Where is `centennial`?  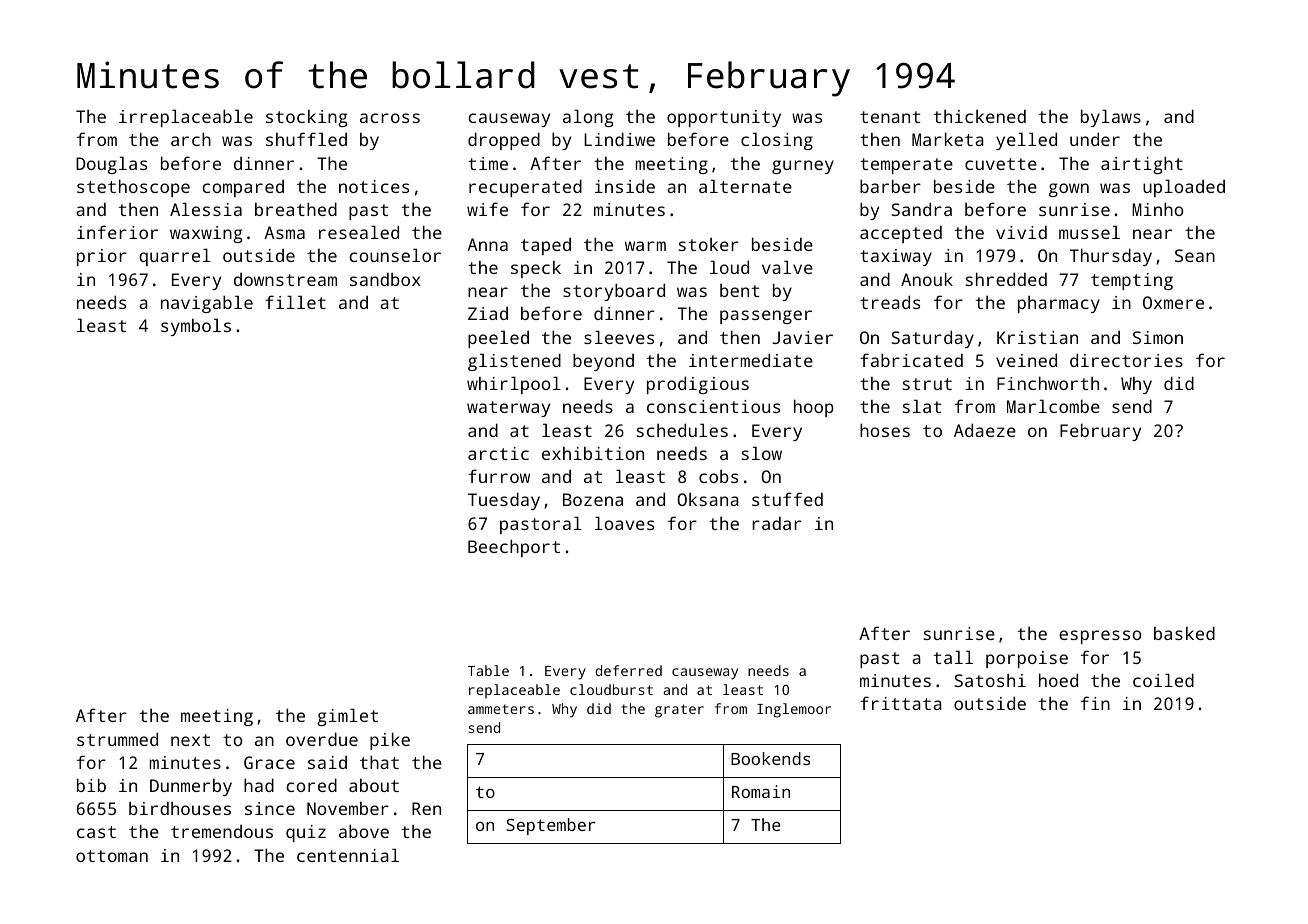 centennial is located at coordinates (348, 855).
